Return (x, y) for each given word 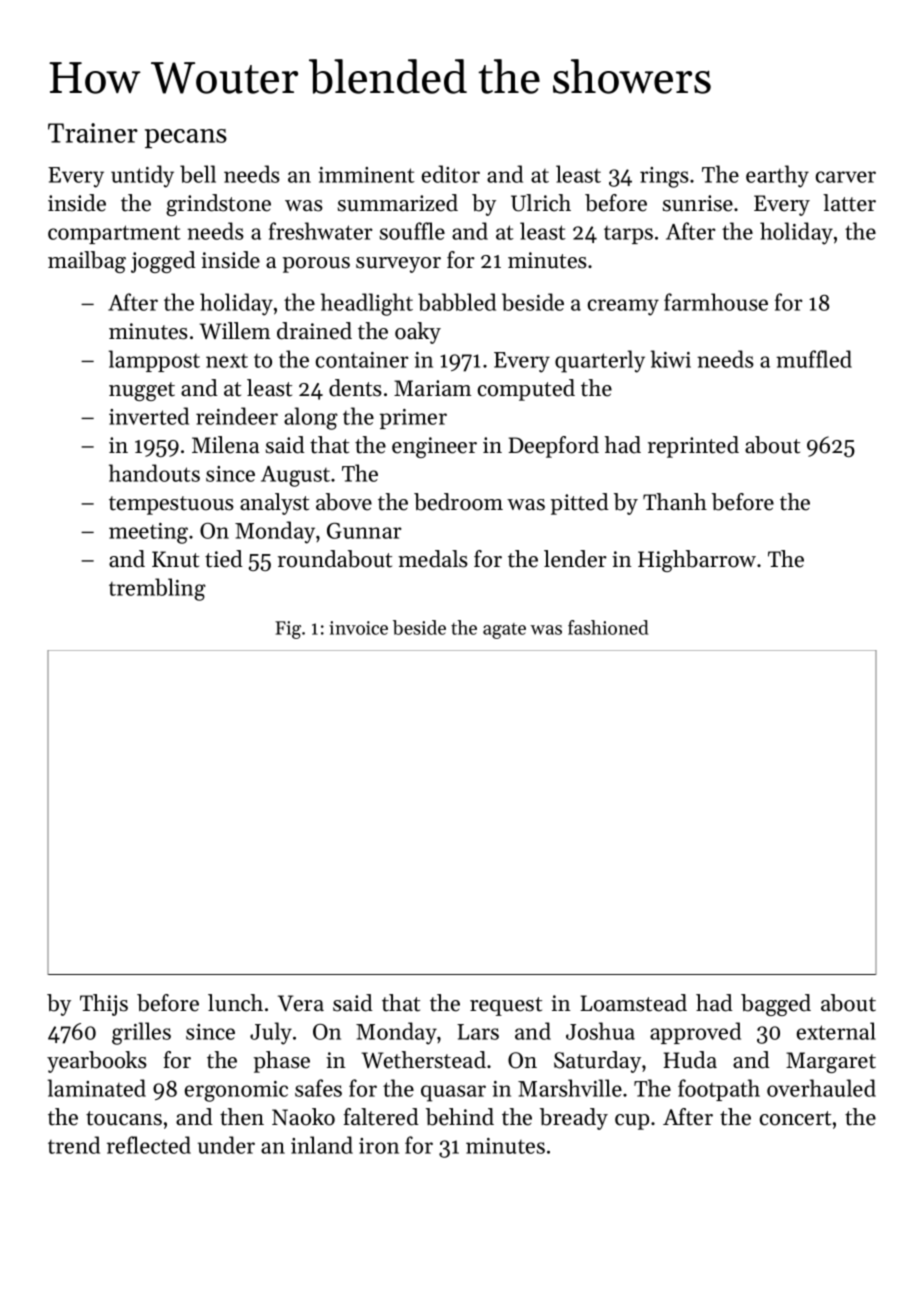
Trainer (93, 133)
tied (224, 559)
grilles (141, 1033)
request (506, 1006)
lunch (235, 1003)
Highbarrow (697, 561)
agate (504, 631)
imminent (366, 175)
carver (846, 177)
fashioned (608, 627)
